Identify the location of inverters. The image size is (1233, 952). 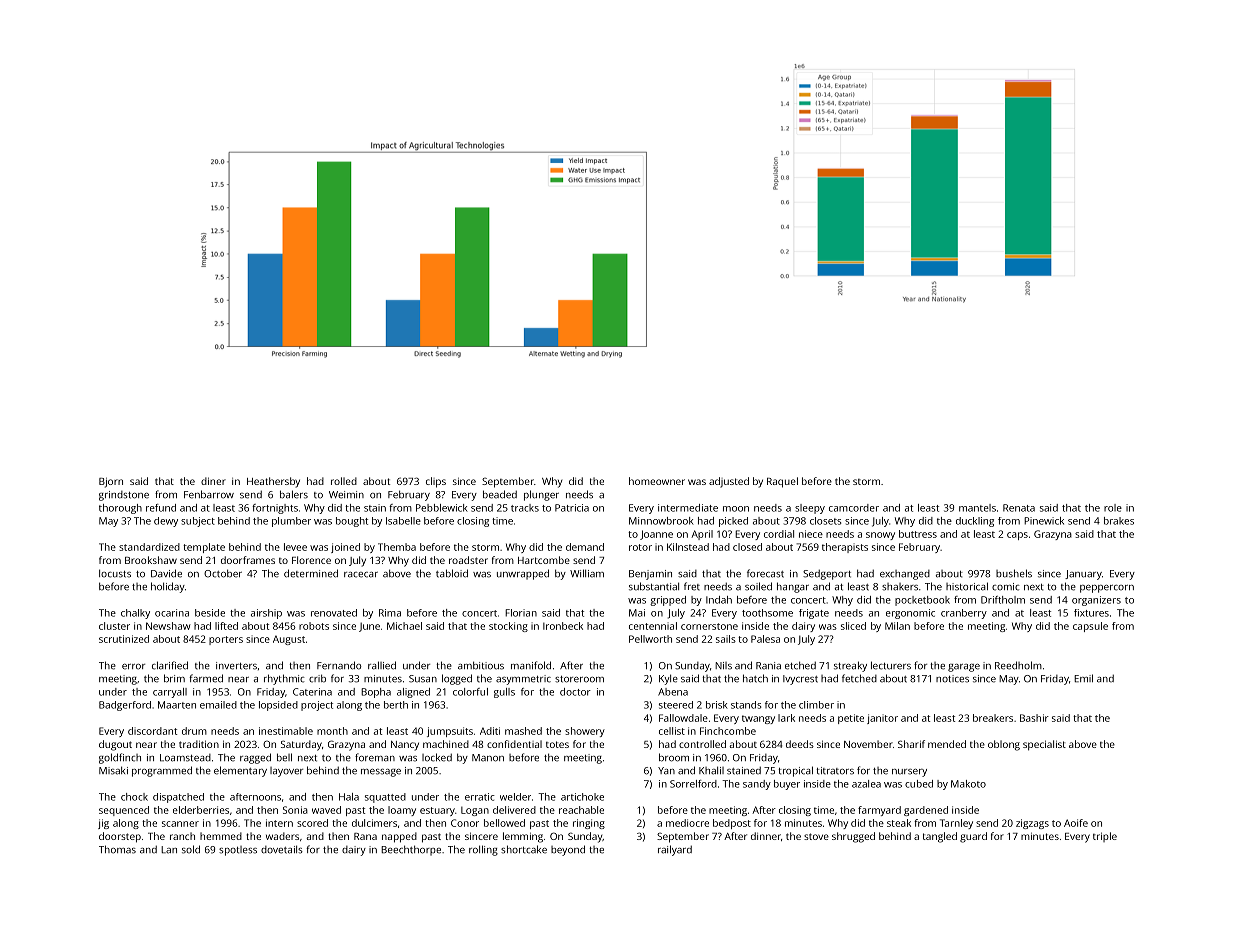
(236, 666).
